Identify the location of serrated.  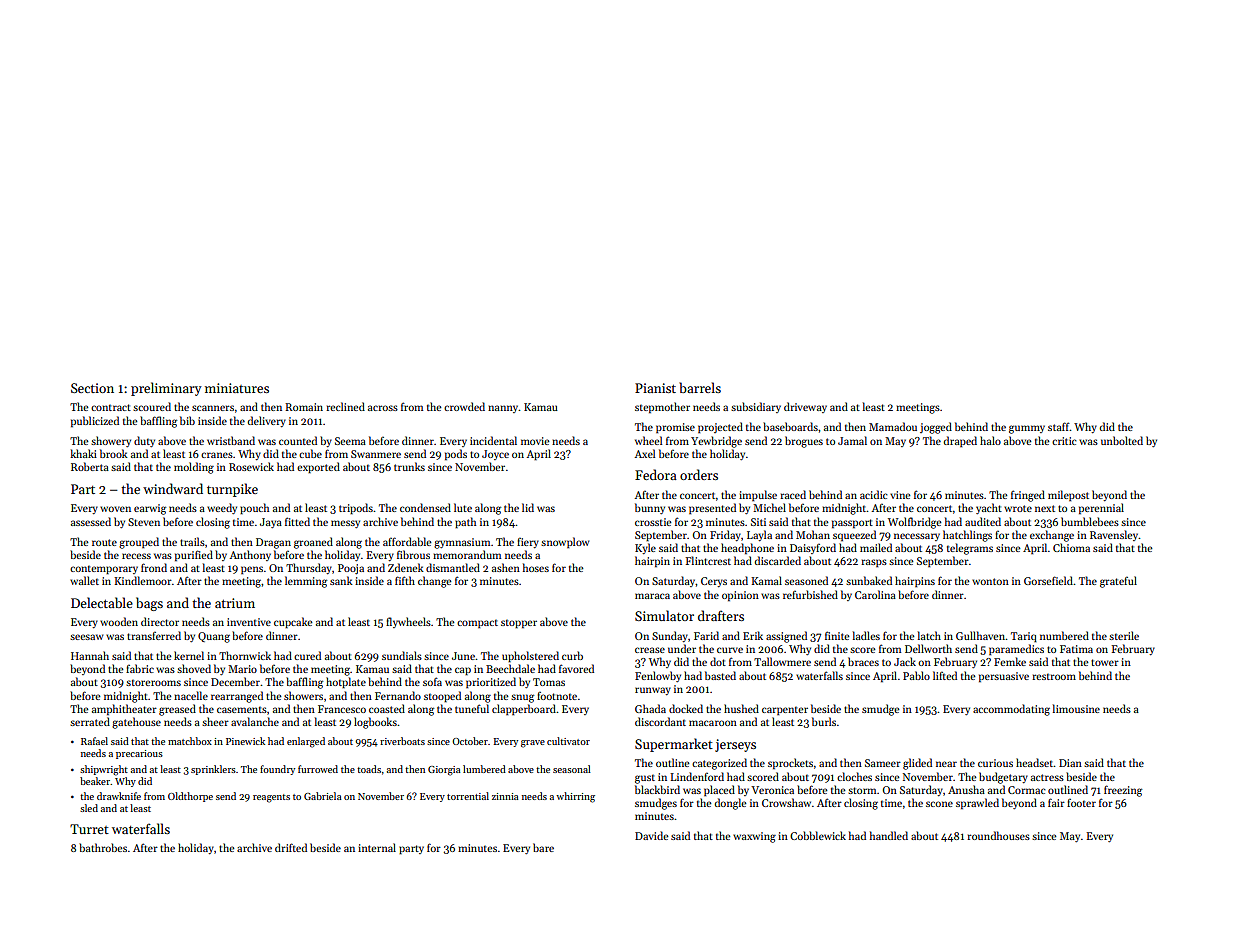
(90, 721).
